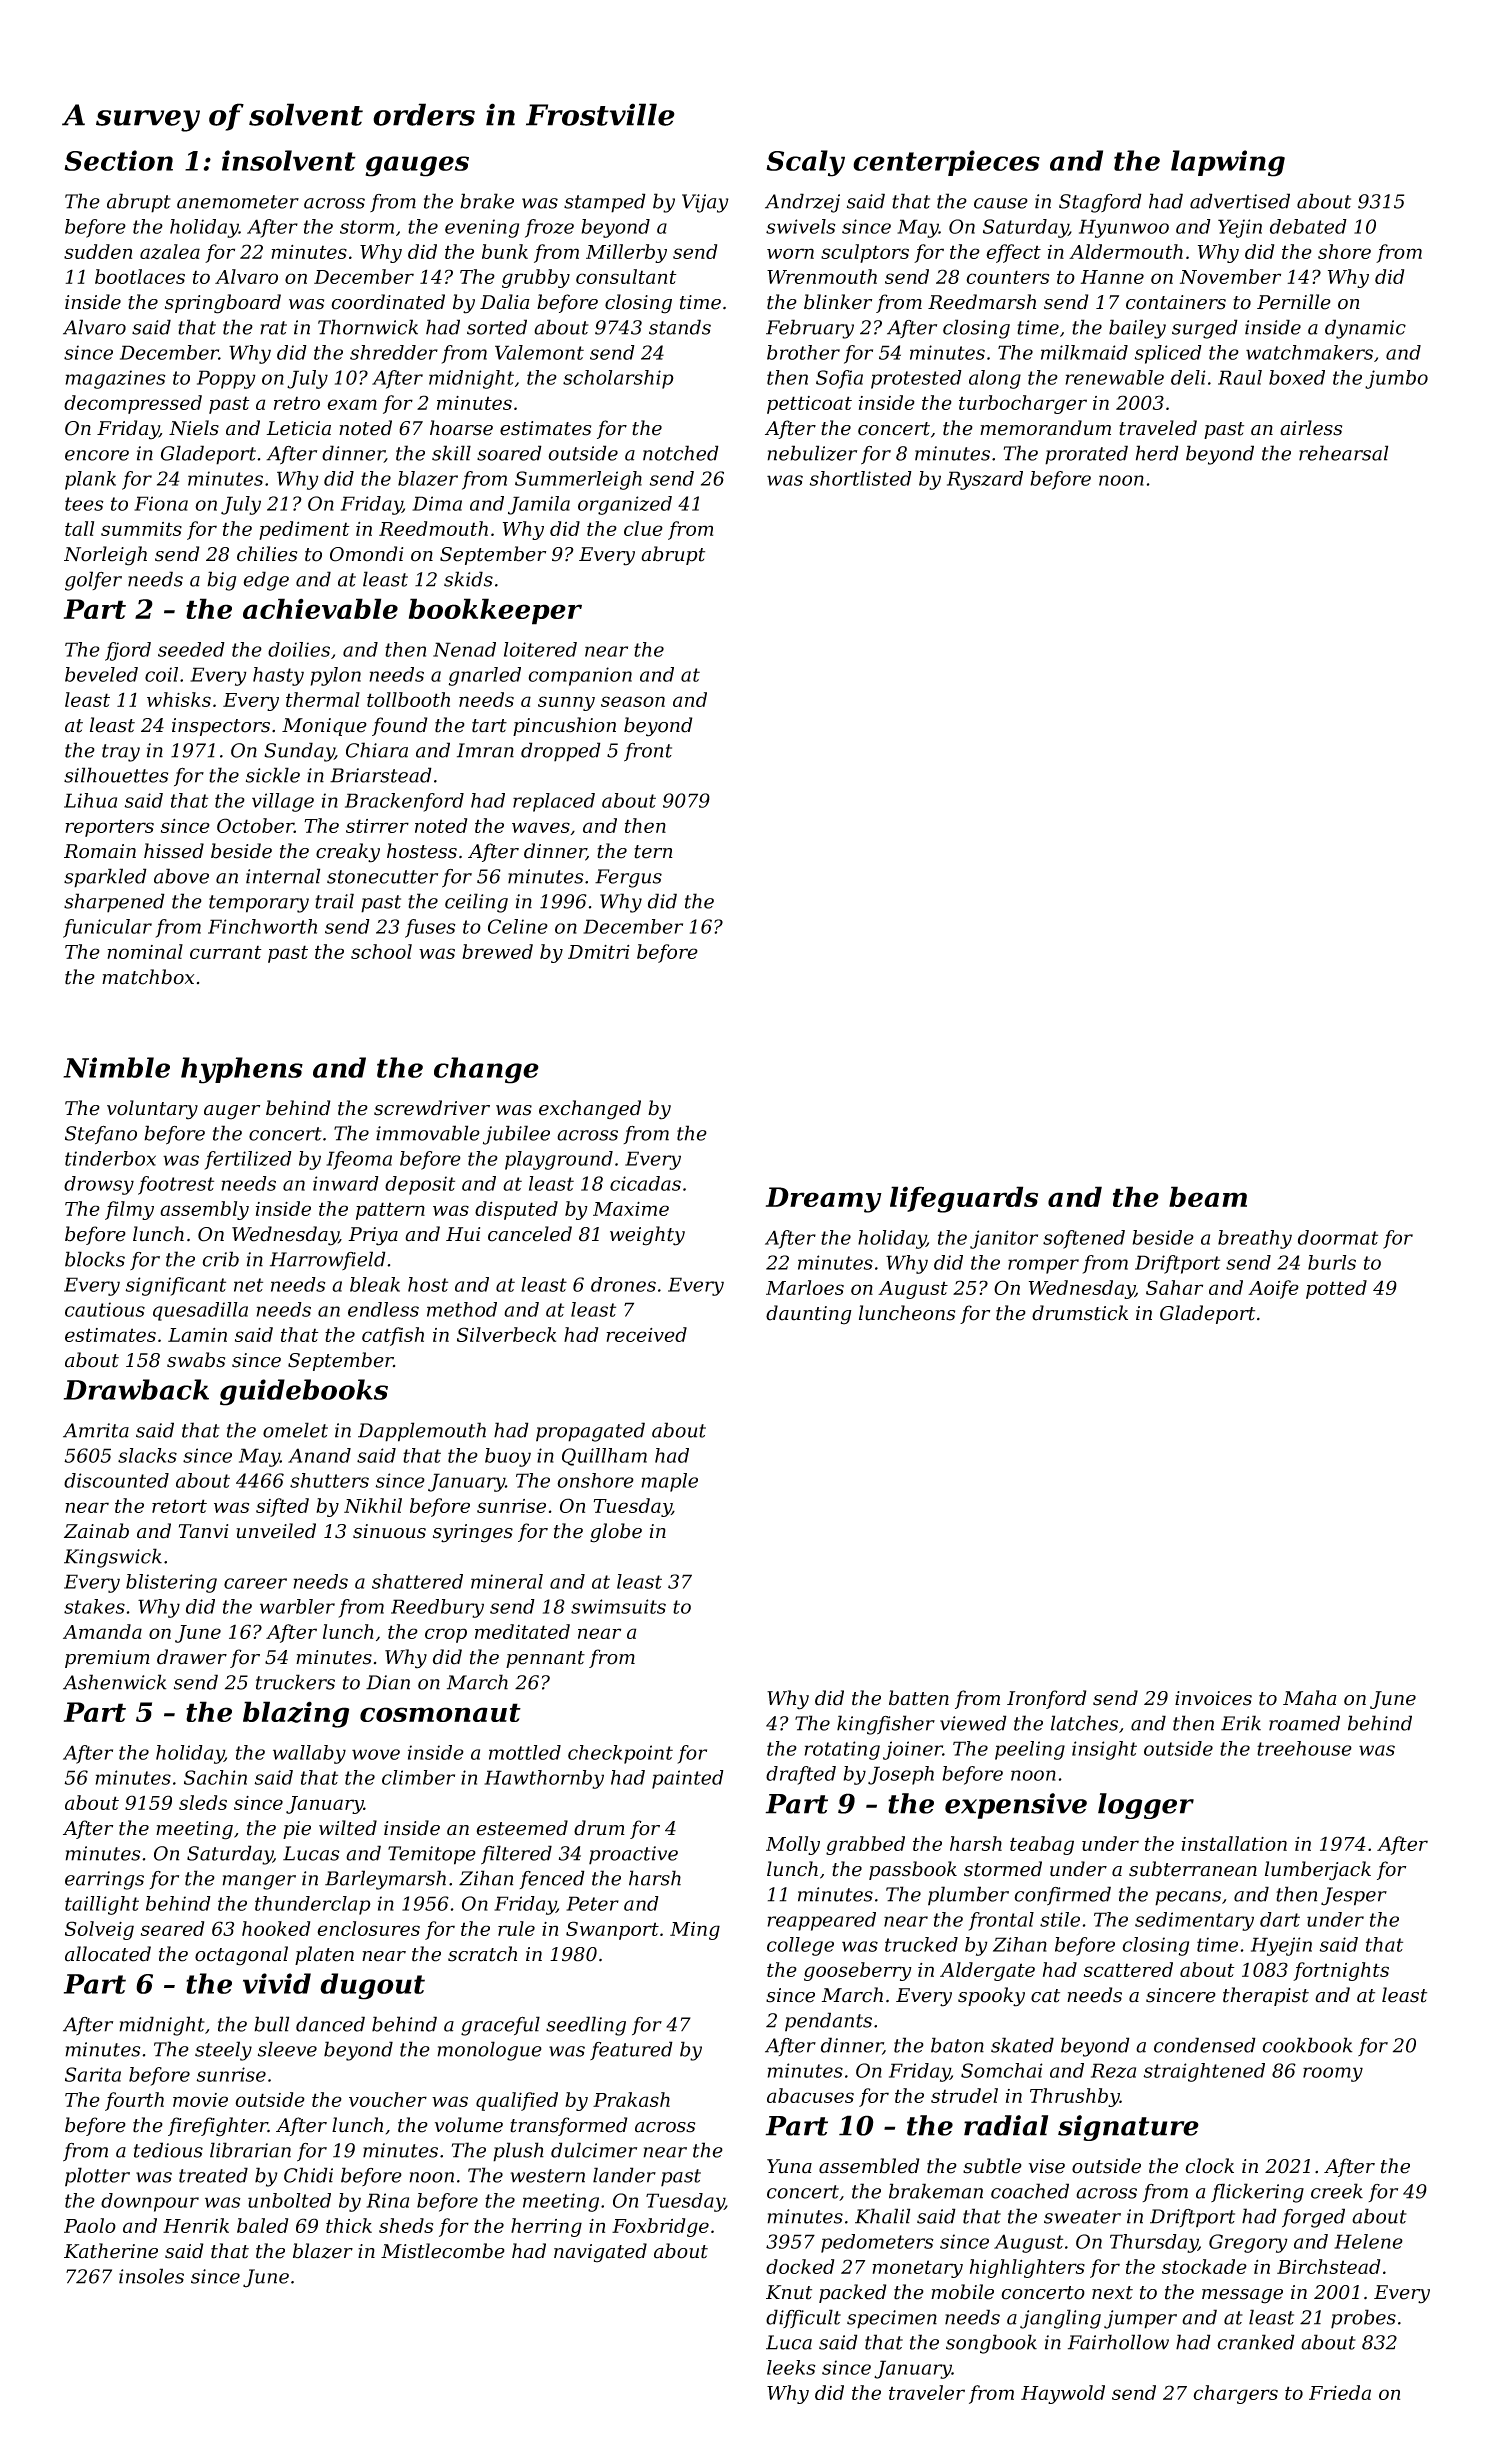 This page has width=1496, height=2464. What do you see at coordinates (824, 1200) in the page?
I see `Dreamy` at bounding box center [824, 1200].
